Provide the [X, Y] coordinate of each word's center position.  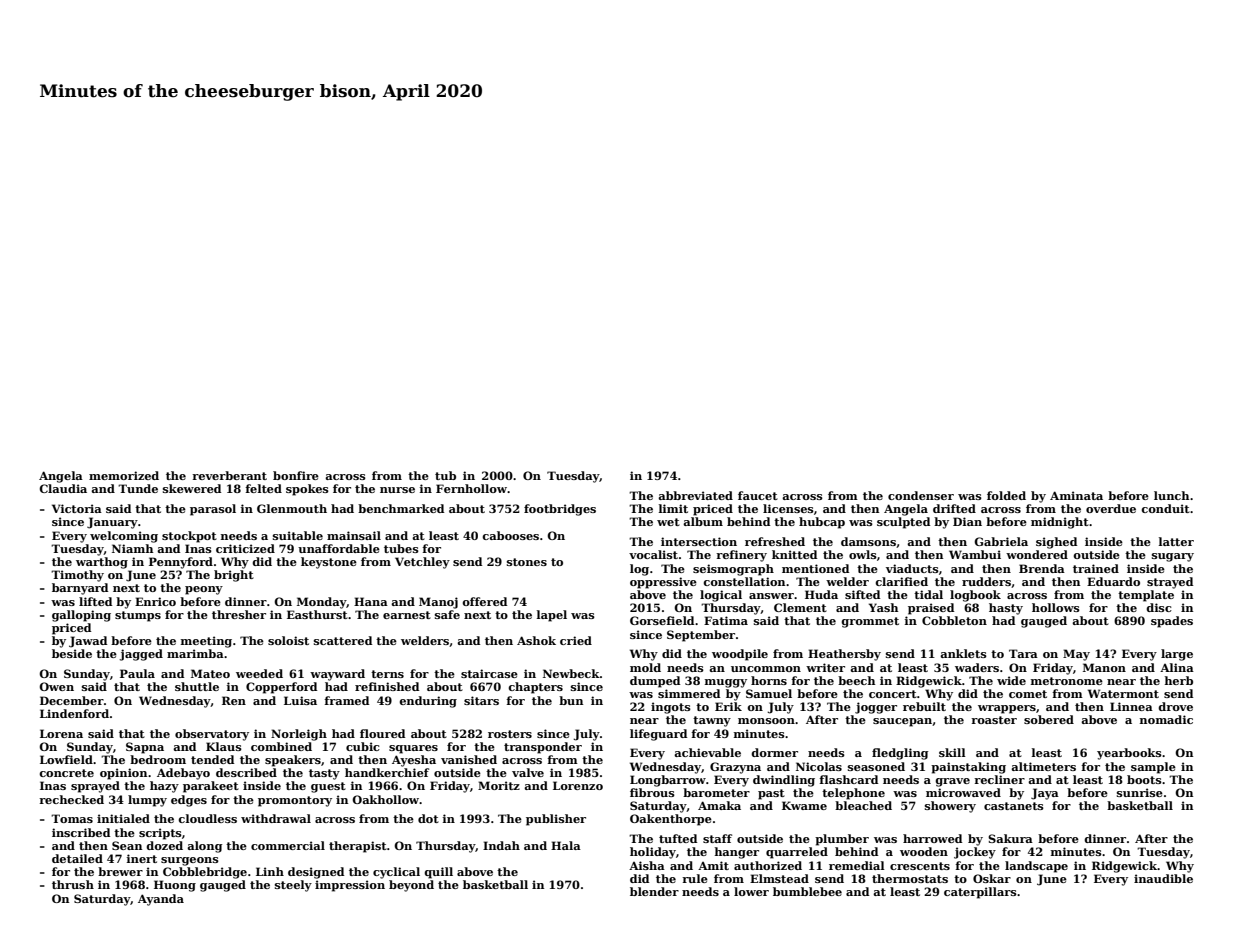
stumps [138, 616]
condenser [921, 495]
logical [721, 596]
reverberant [229, 475]
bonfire [296, 475]
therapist [358, 847]
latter [1176, 541]
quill [438, 873]
